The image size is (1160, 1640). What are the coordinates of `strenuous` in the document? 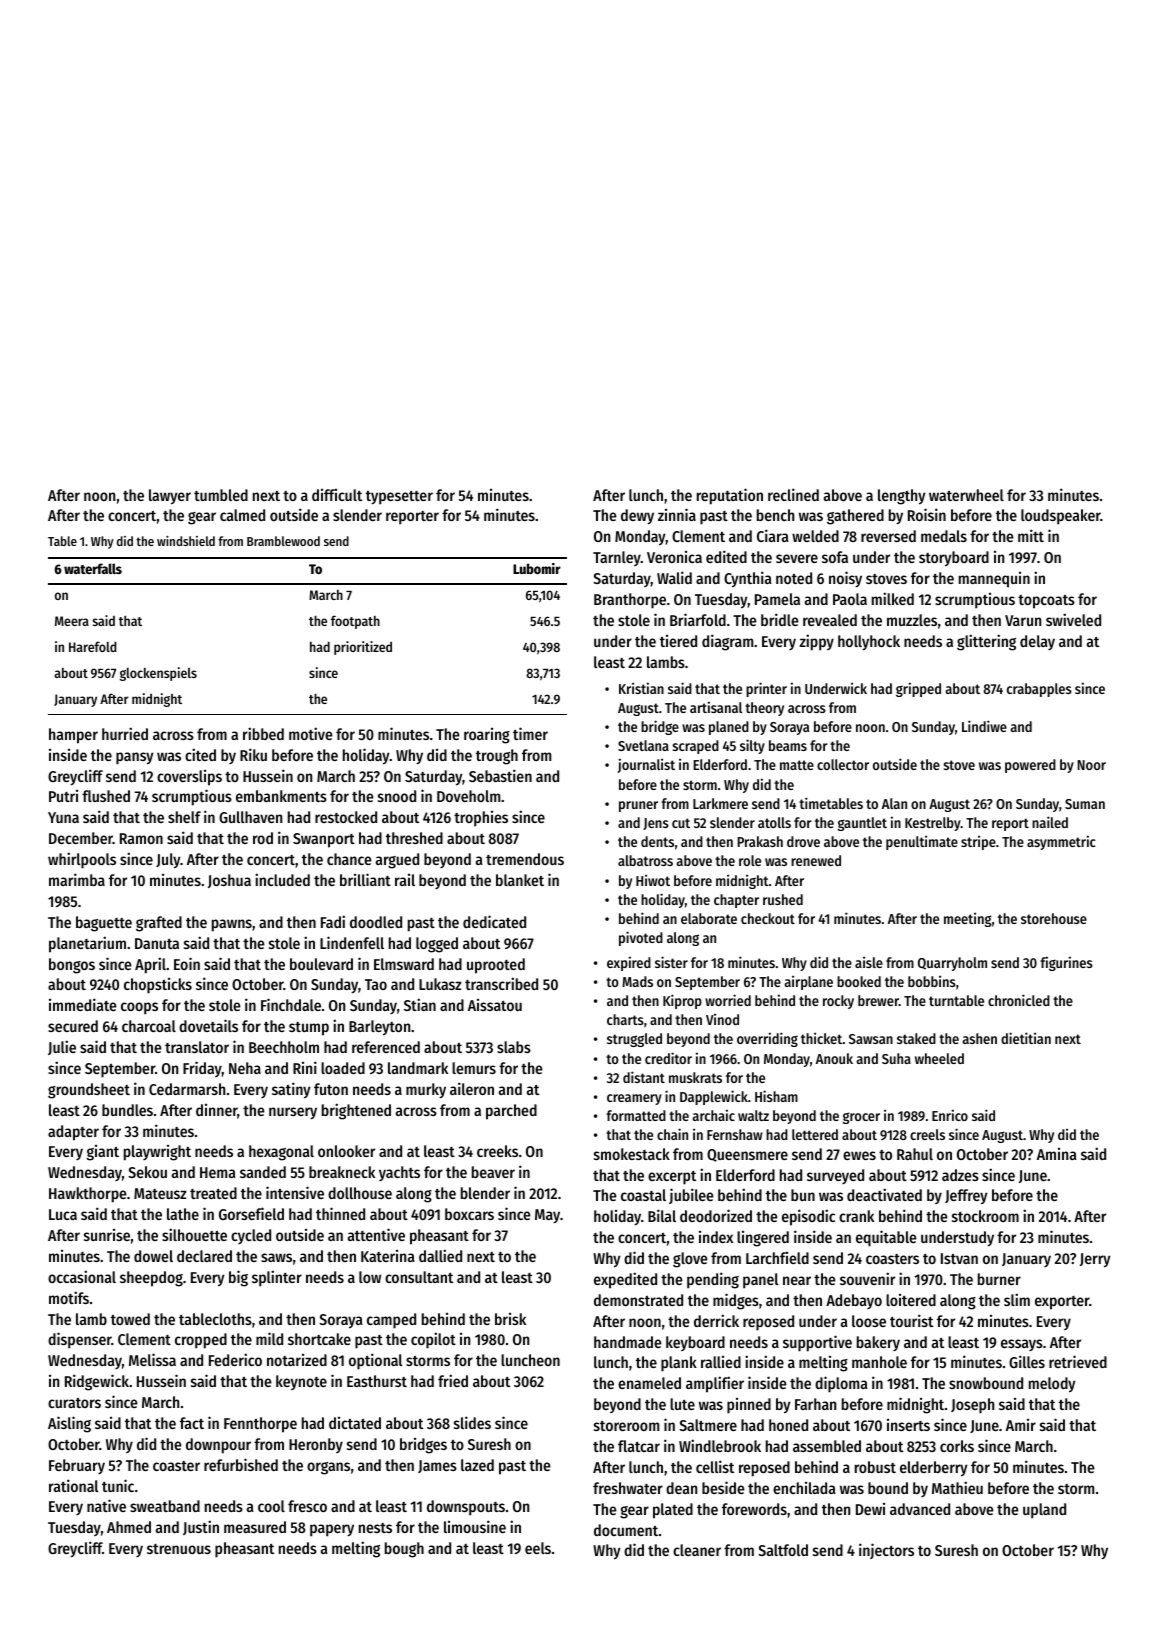 It's located at (179, 1549).
